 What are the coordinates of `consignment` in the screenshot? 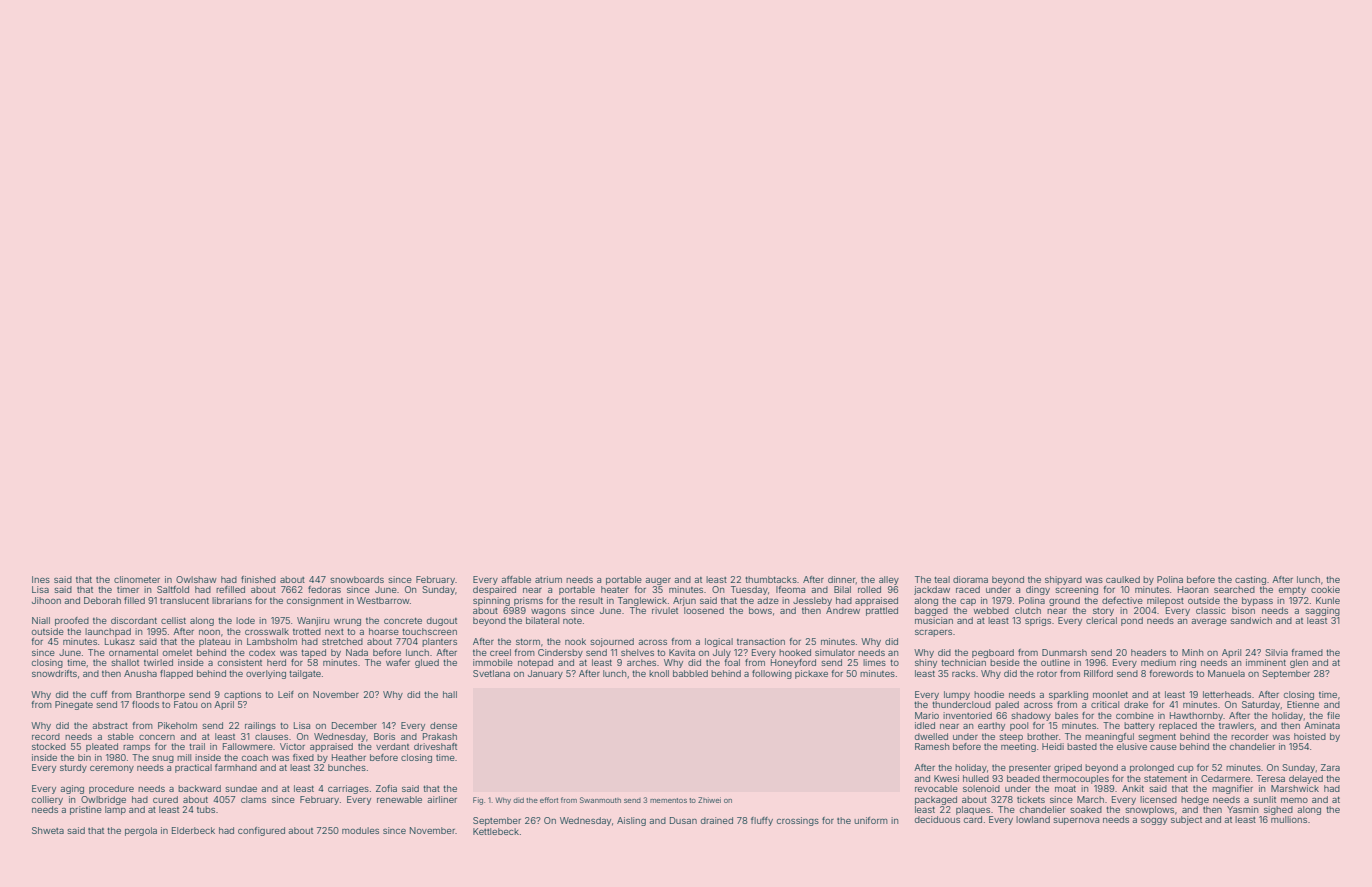 It's located at (315, 601).
